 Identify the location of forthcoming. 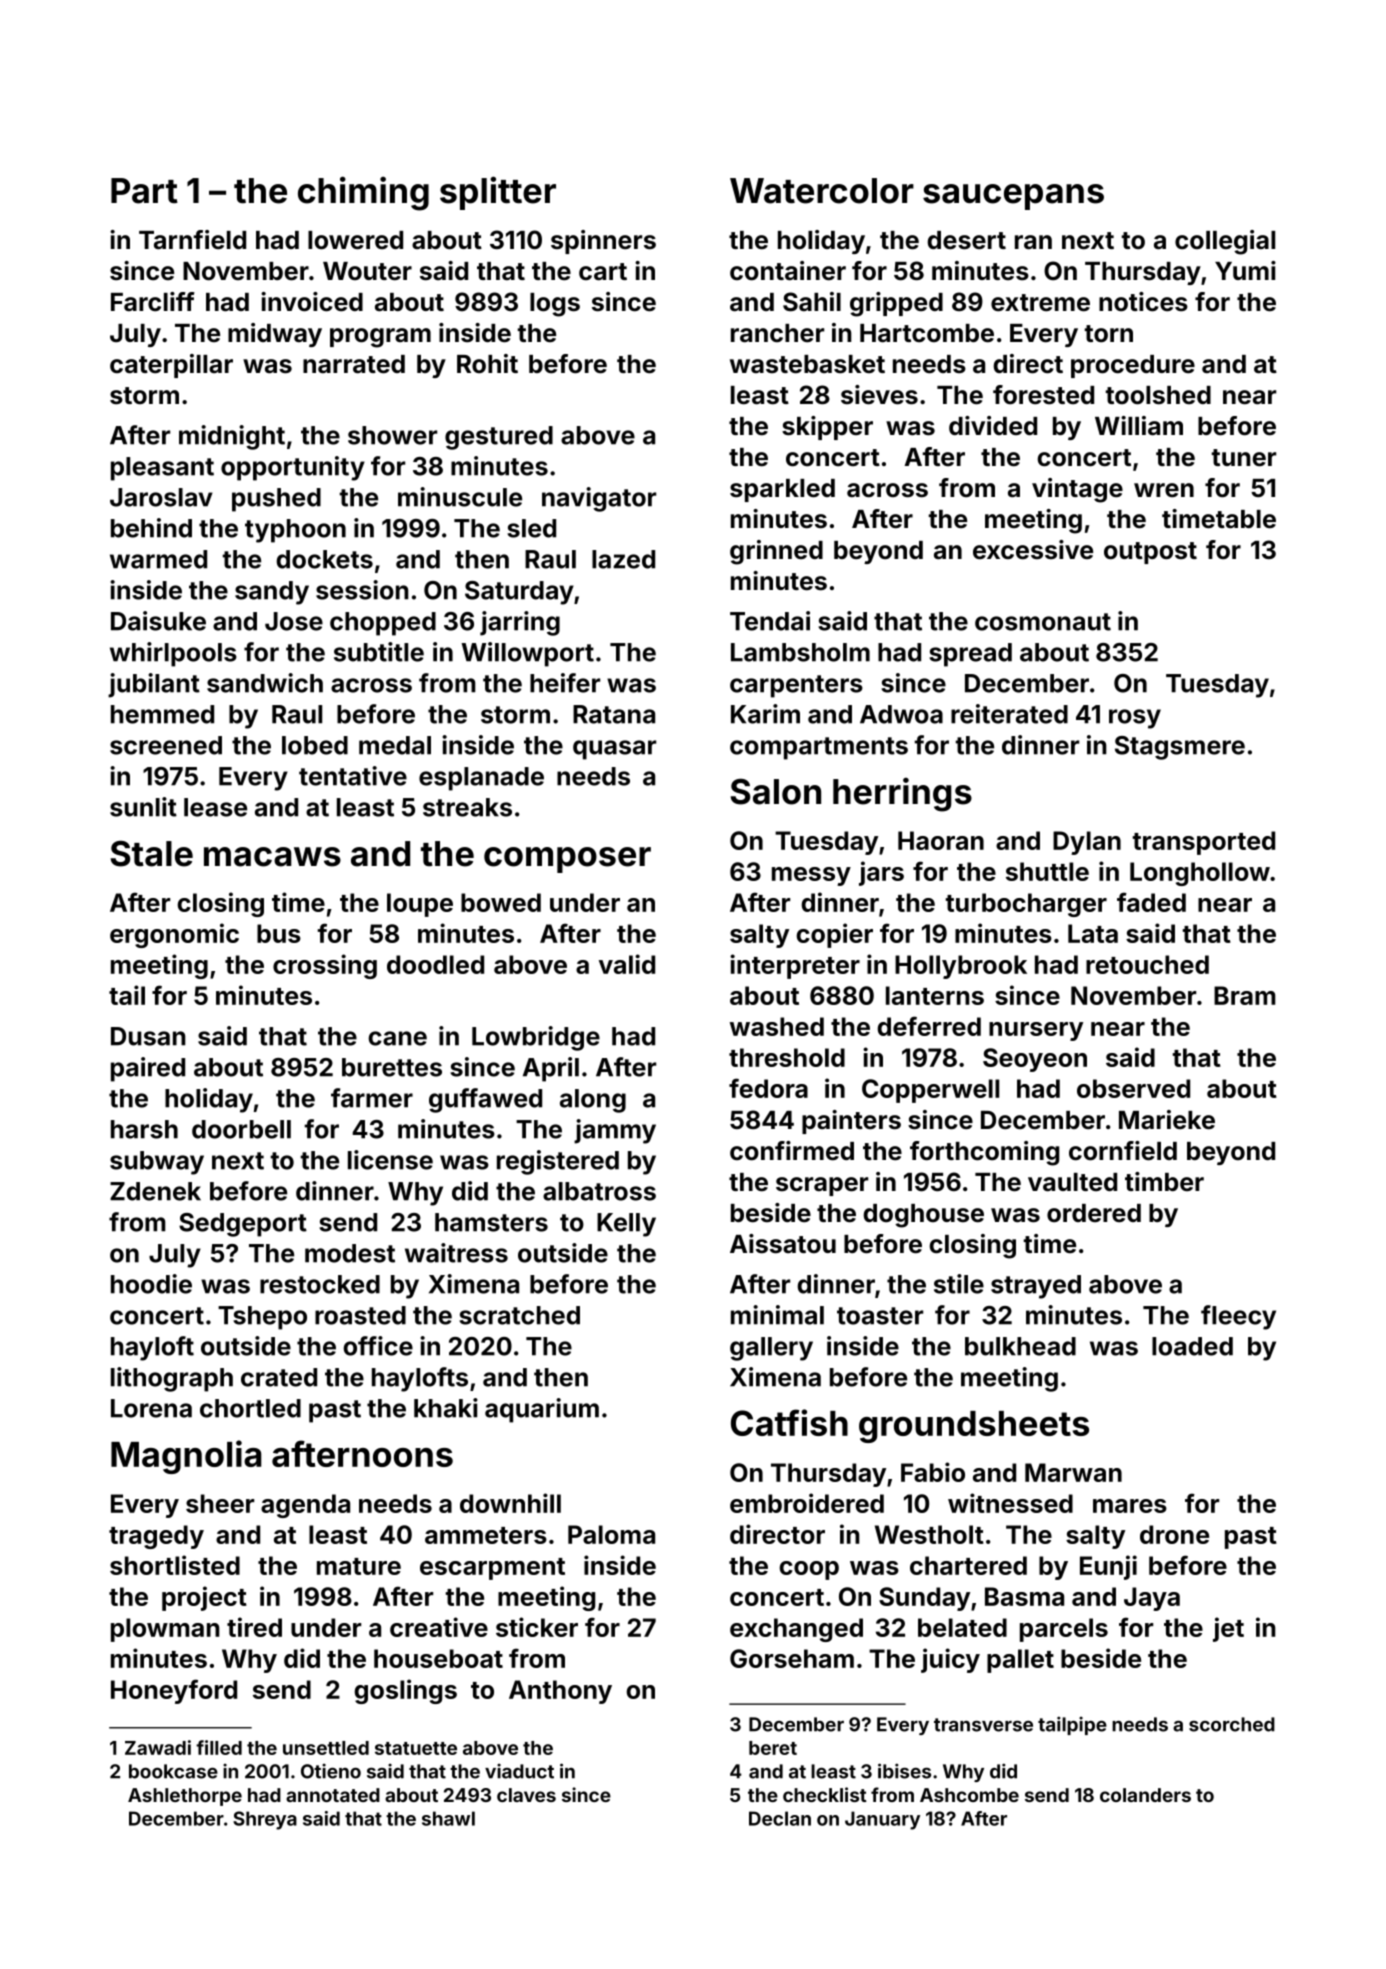
(984, 1153).
